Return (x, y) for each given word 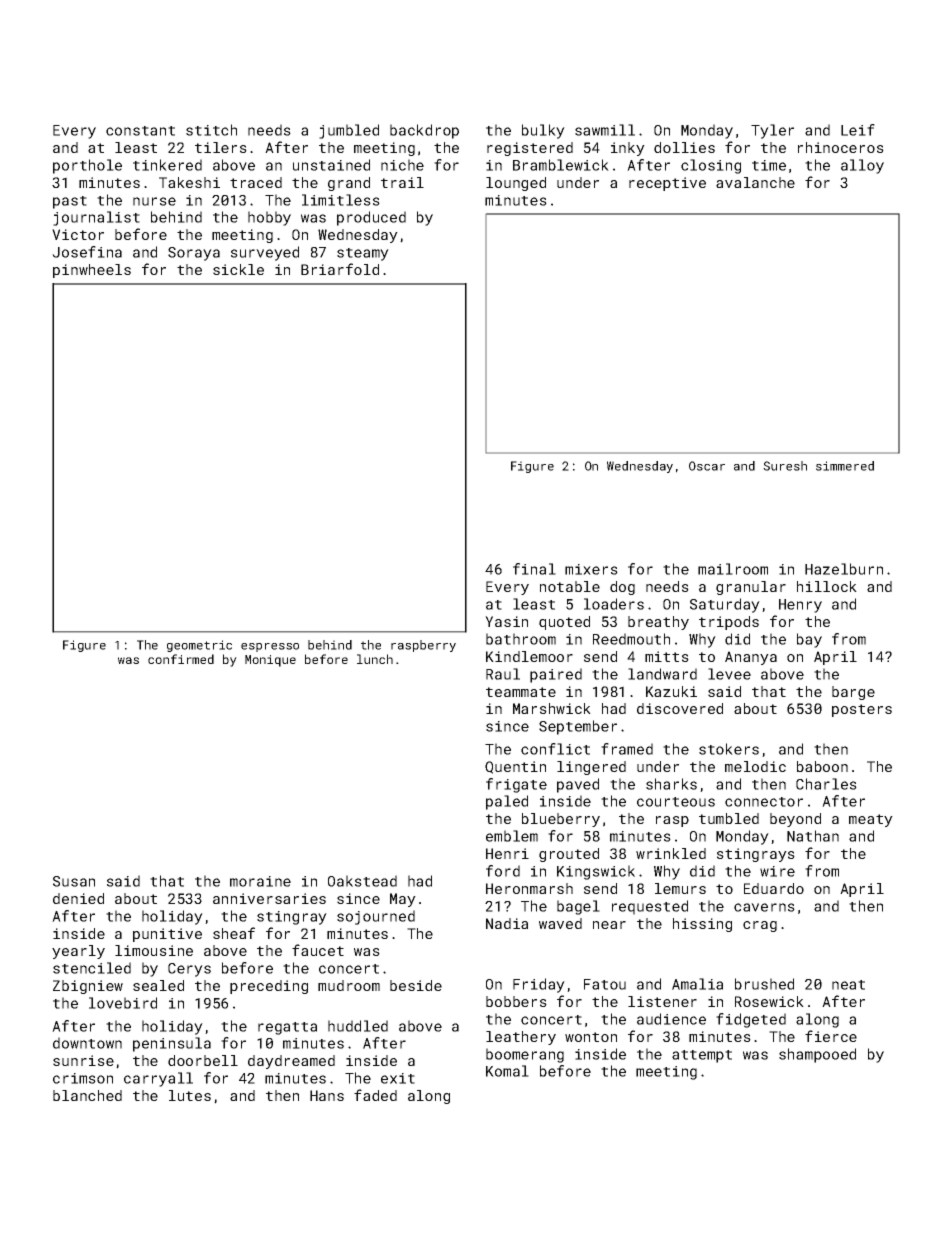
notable (570, 586)
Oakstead (362, 881)
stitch (211, 130)
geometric (199, 646)
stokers (729, 749)
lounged (516, 184)
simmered (845, 466)
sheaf (234, 933)
